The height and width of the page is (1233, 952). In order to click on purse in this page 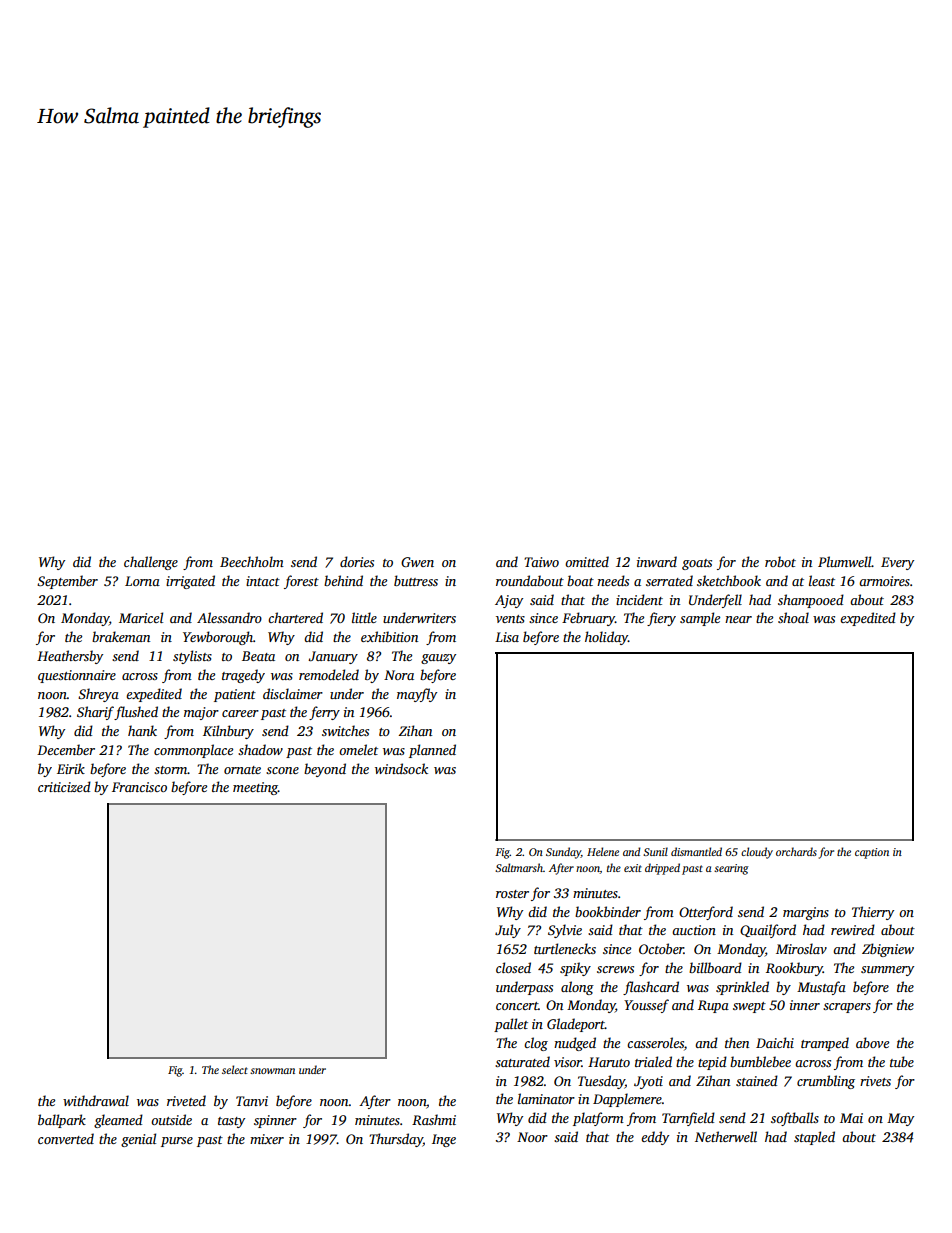, I will do `click(177, 1142)`.
